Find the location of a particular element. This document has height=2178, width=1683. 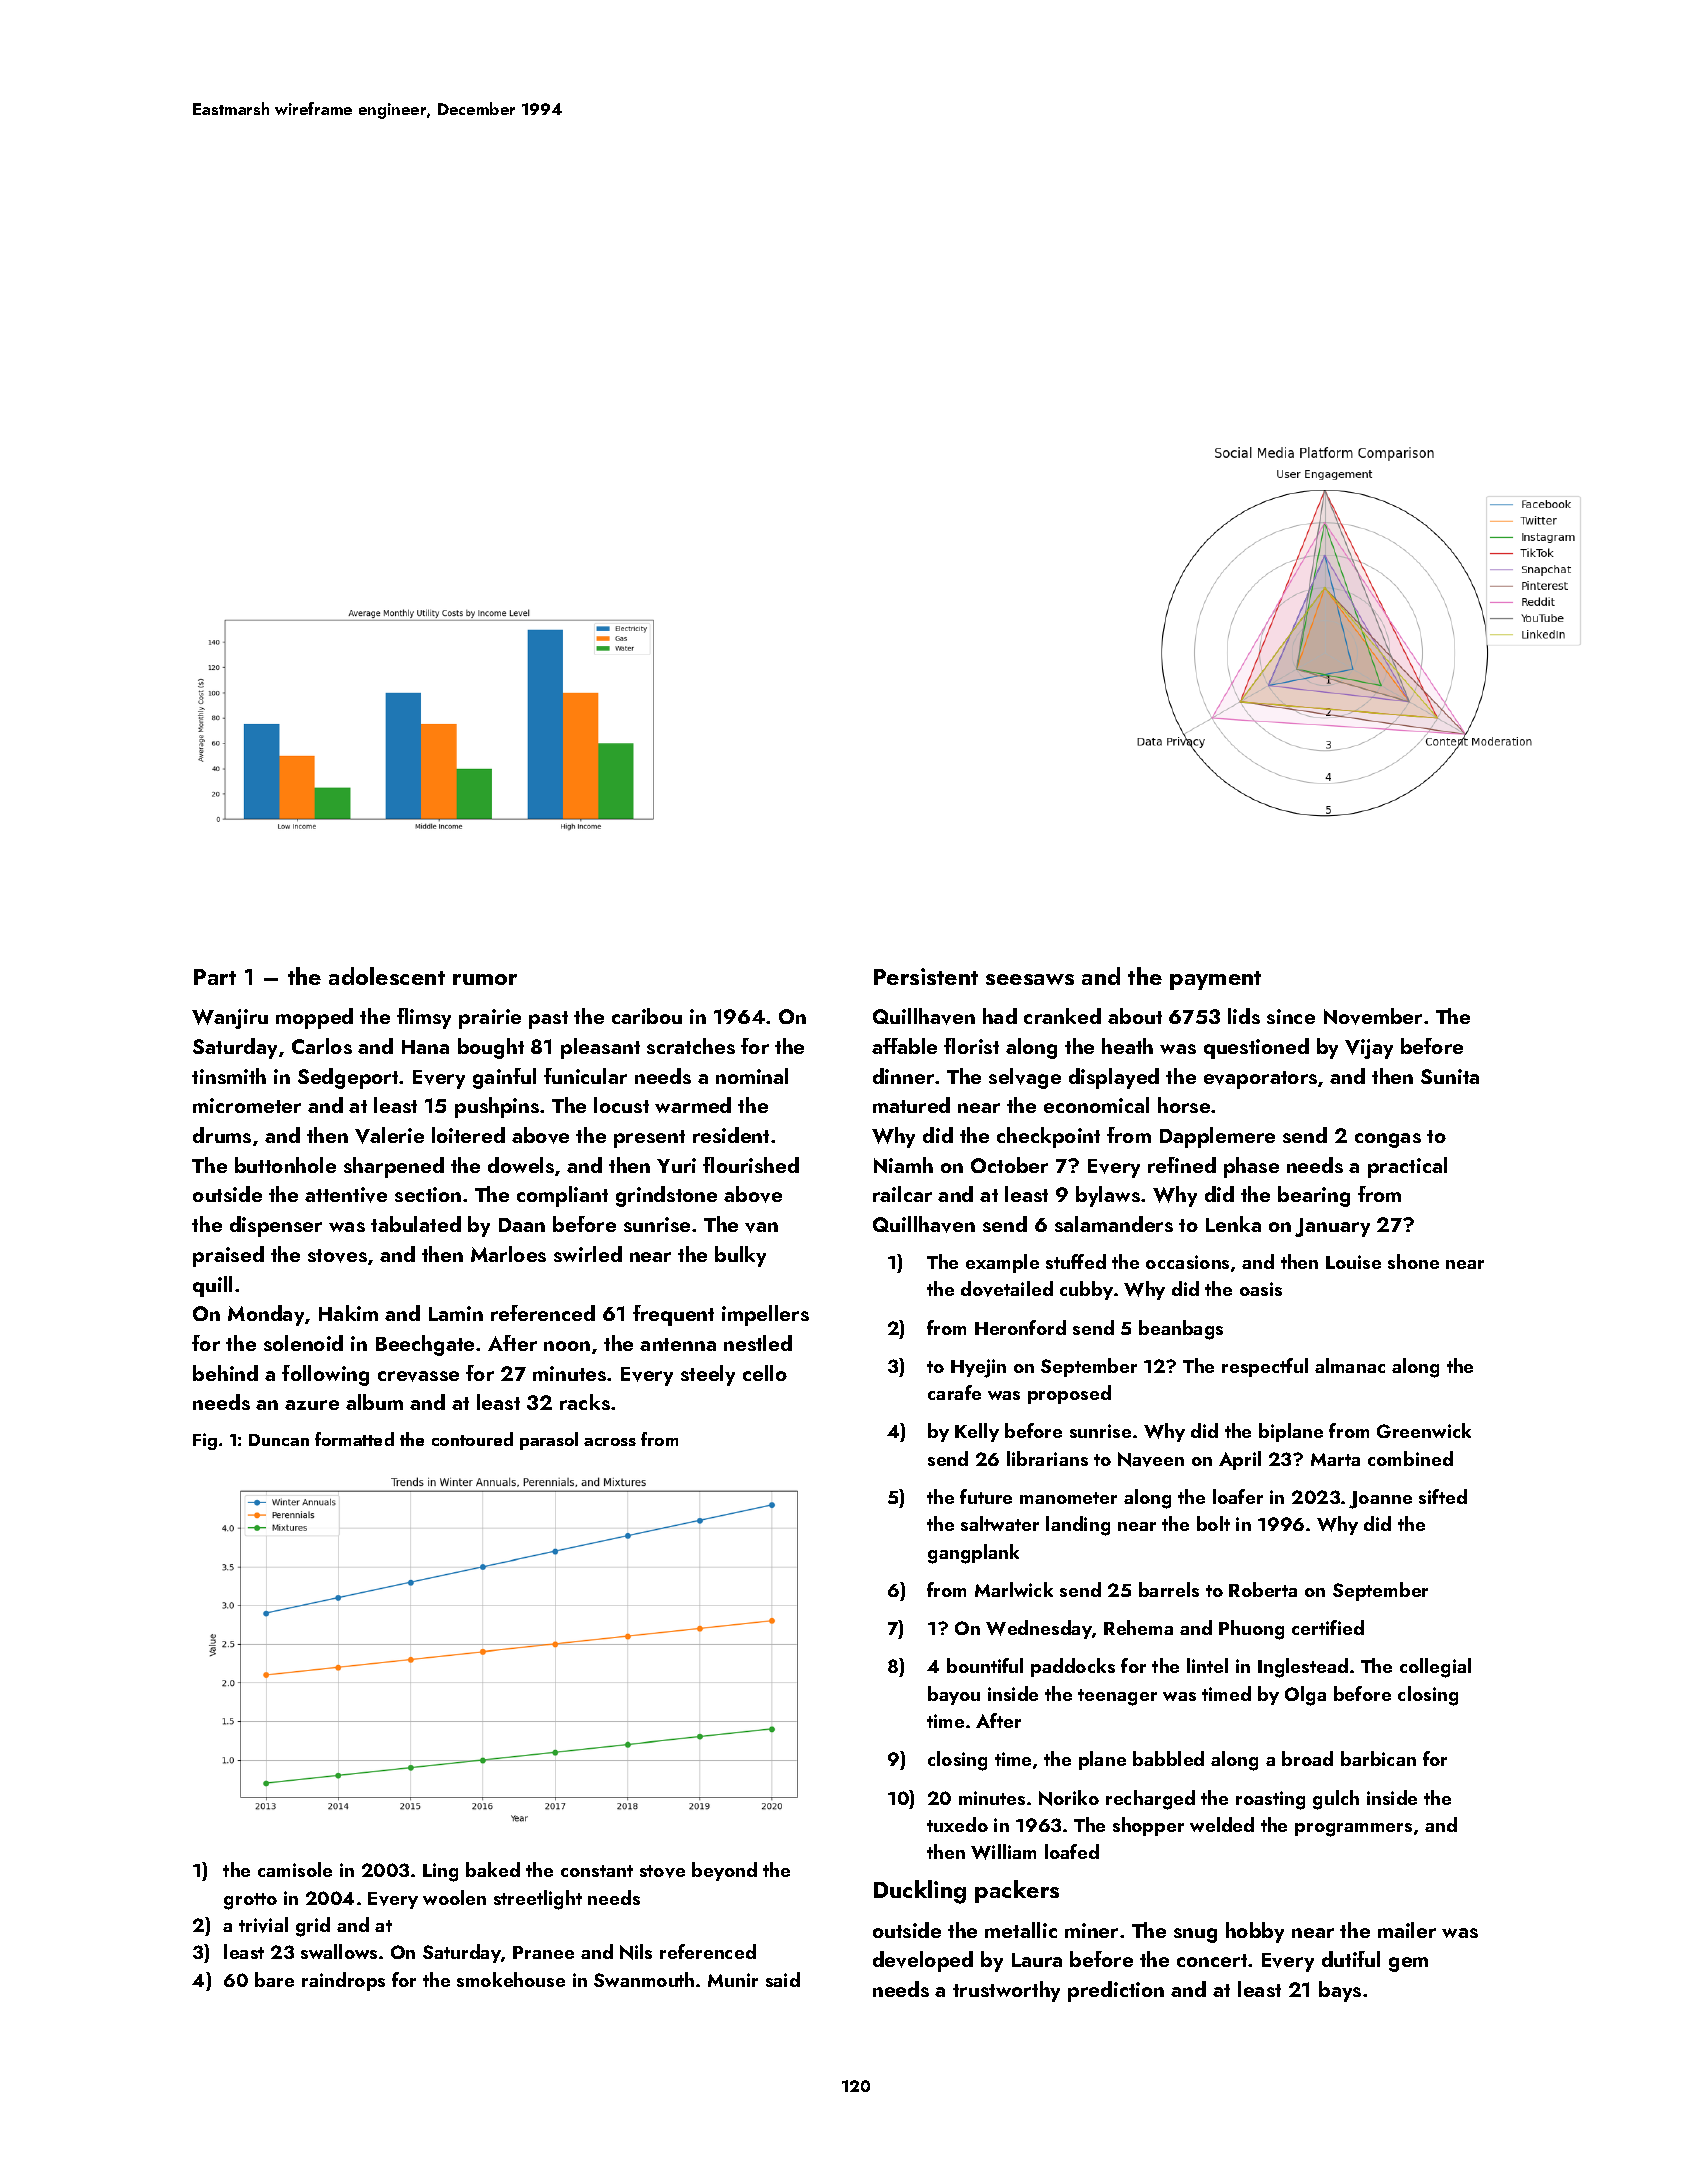

congas is located at coordinates (1388, 1140).
